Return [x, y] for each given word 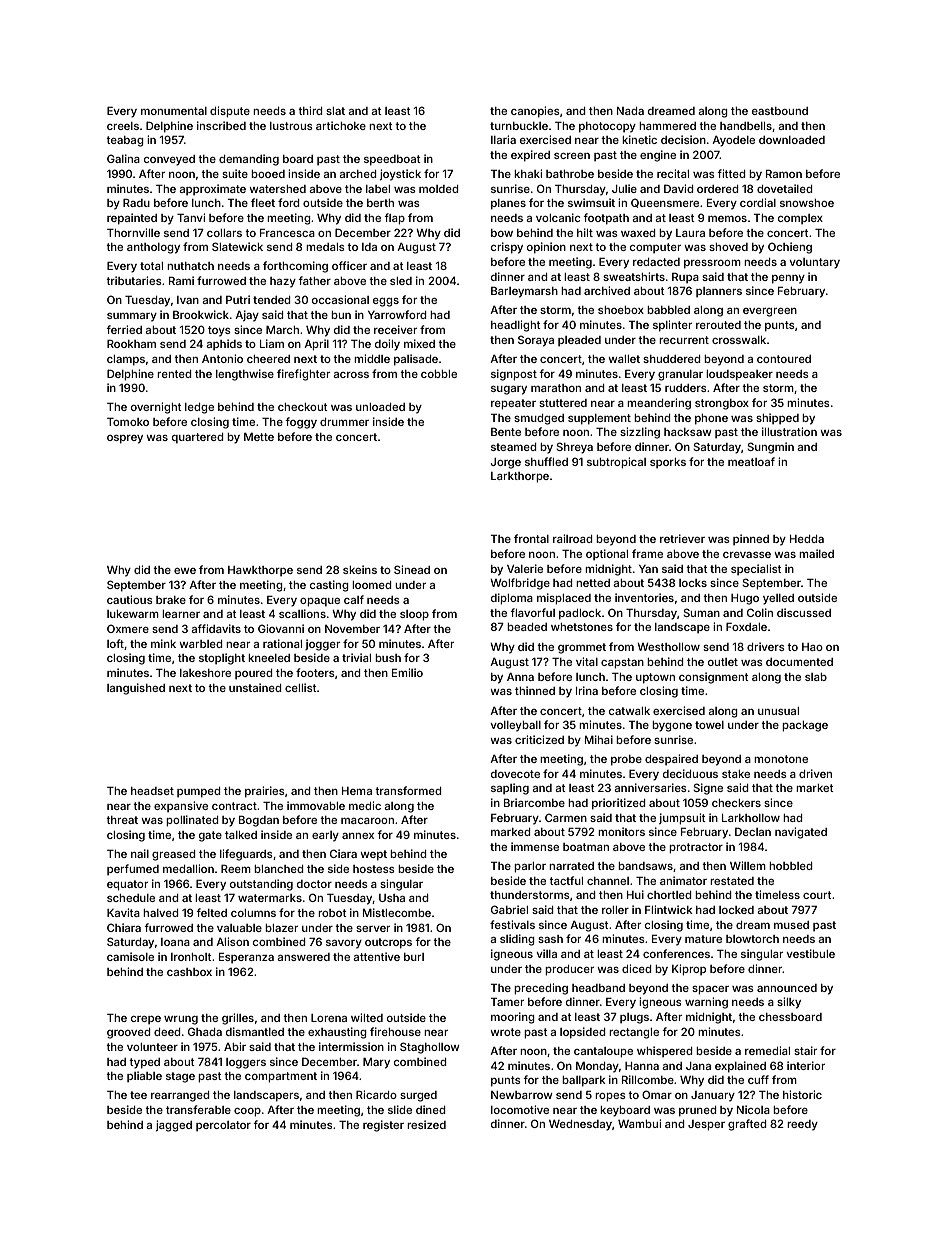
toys [219, 331]
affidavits [216, 628]
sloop [414, 615]
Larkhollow [751, 818]
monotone [781, 759]
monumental [174, 111]
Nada [630, 111]
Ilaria [503, 139]
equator [127, 885]
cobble [439, 374]
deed [167, 1032]
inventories [644, 597]
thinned [535, 690]
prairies [265, 792]
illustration [789, 431]
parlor [530, 867]
